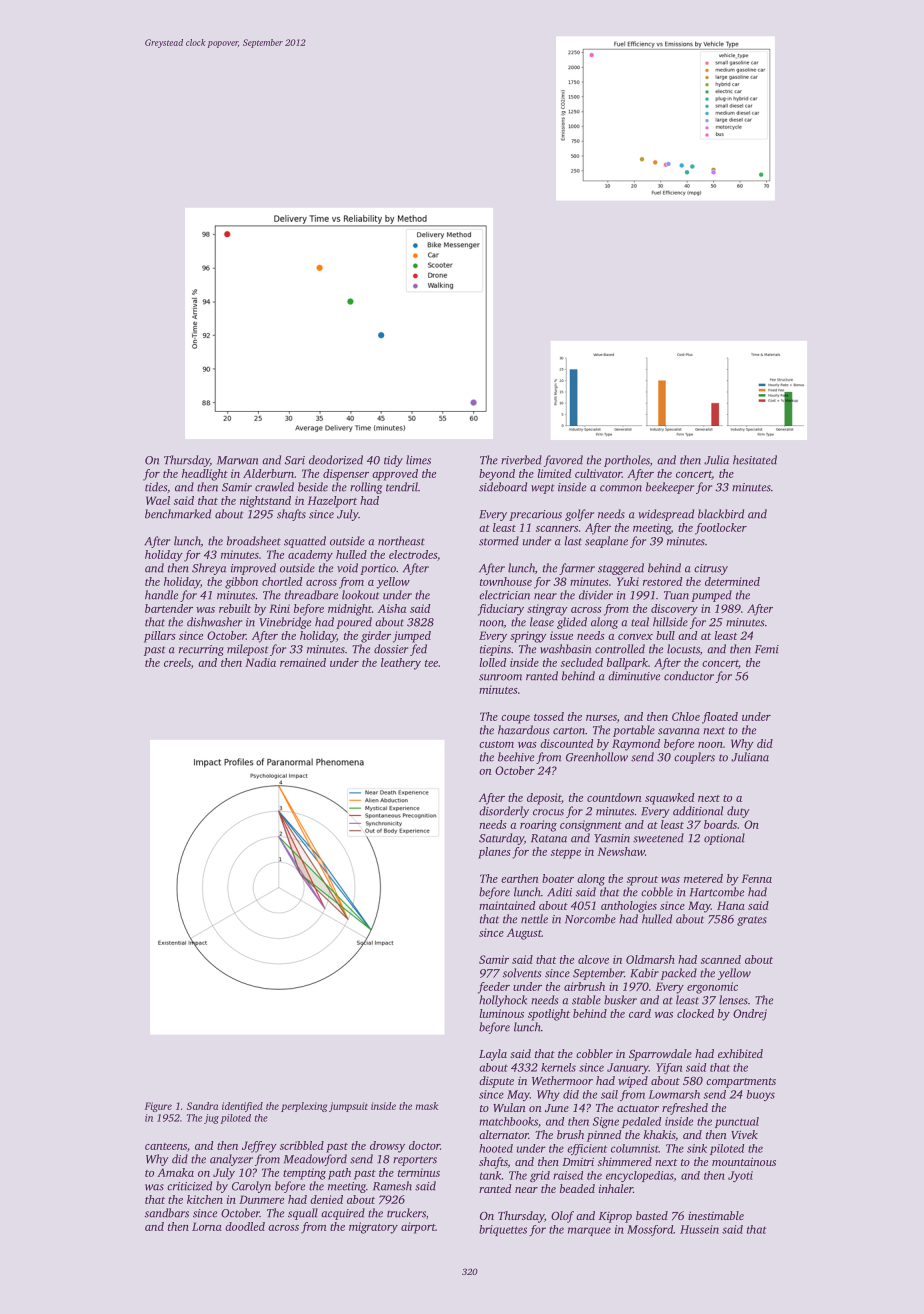 Image resolution: width=924 pixels, height=1314 pixels. I want to click on compartments, so click(741, 1083).
